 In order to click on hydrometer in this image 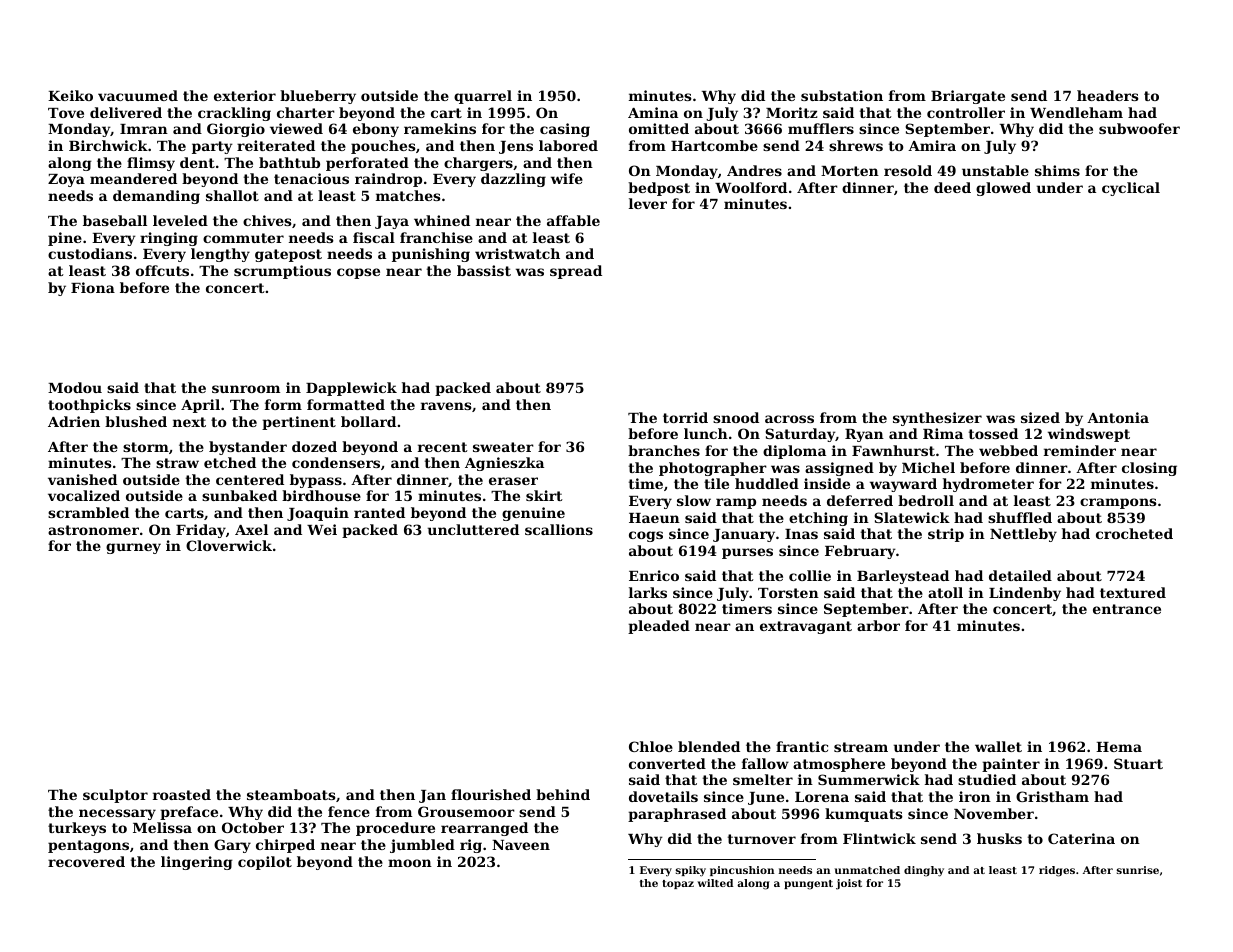, I will do `click(988, 485)`.
